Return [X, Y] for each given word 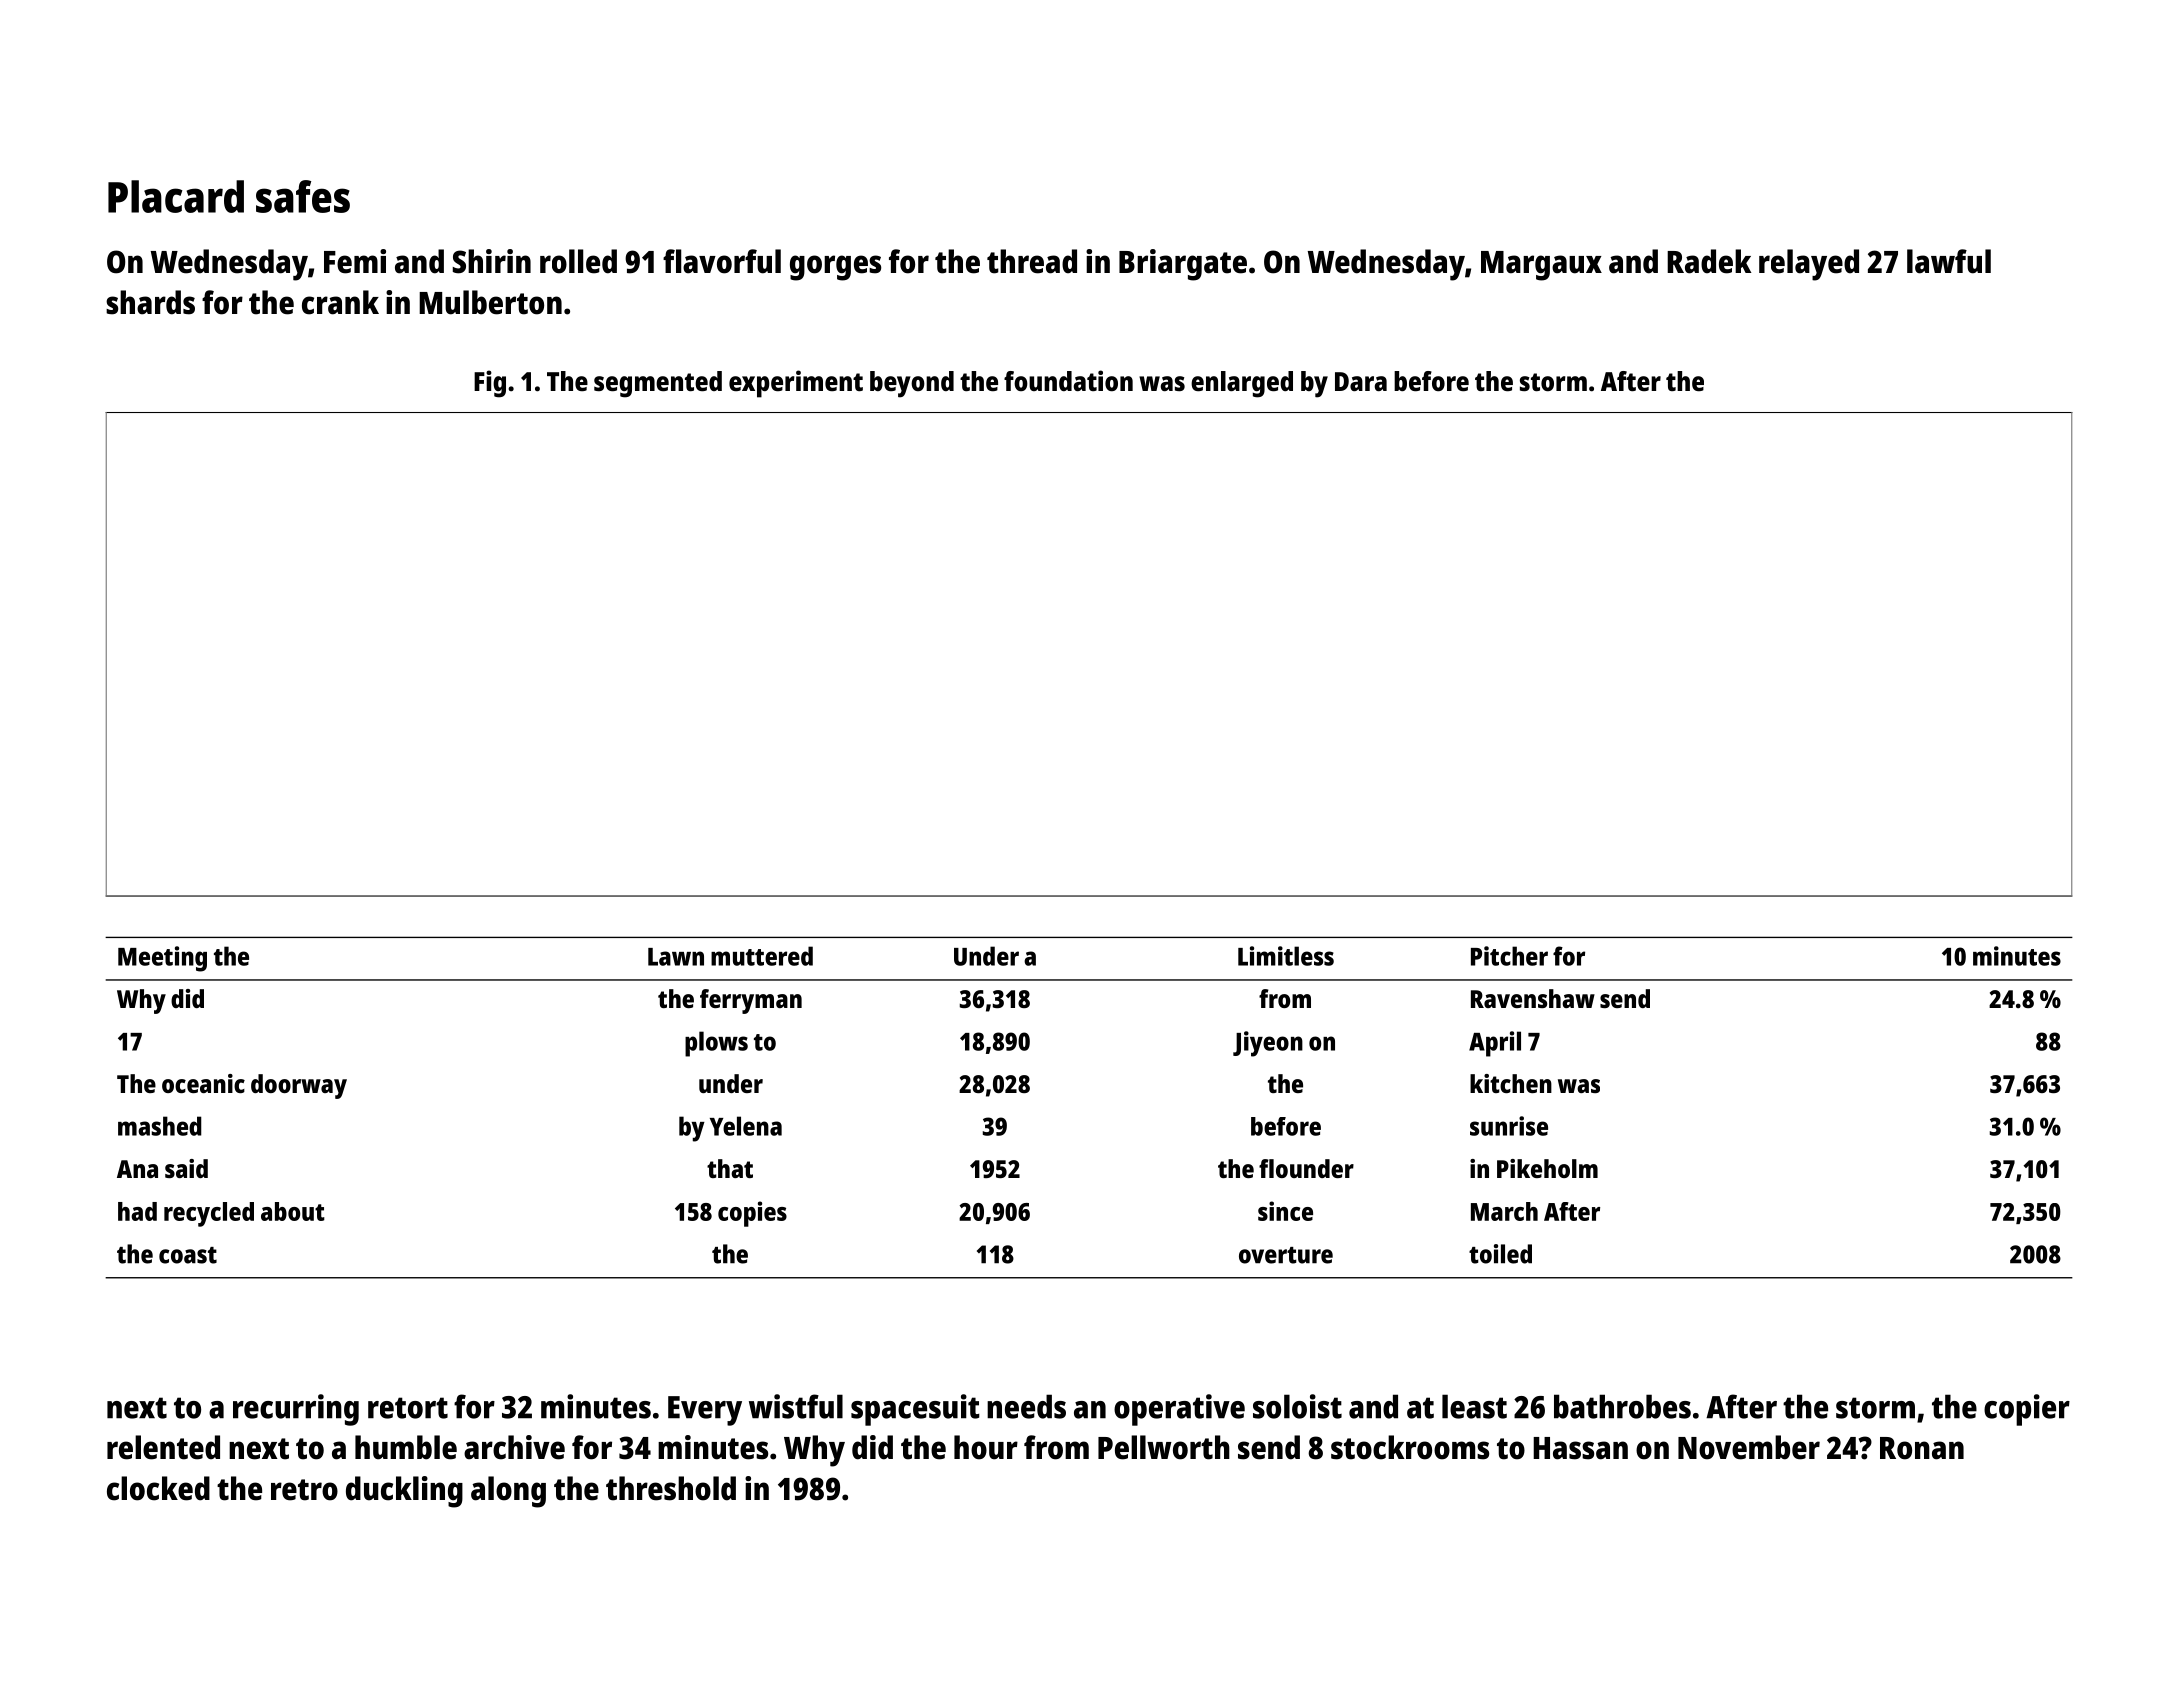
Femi [355, 261]
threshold [671, 1488]
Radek [1709, 261]
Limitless [1286, 956]
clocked [158, 1488]
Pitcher [1509, 956]
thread [1032, 261]
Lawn [676, 957]
